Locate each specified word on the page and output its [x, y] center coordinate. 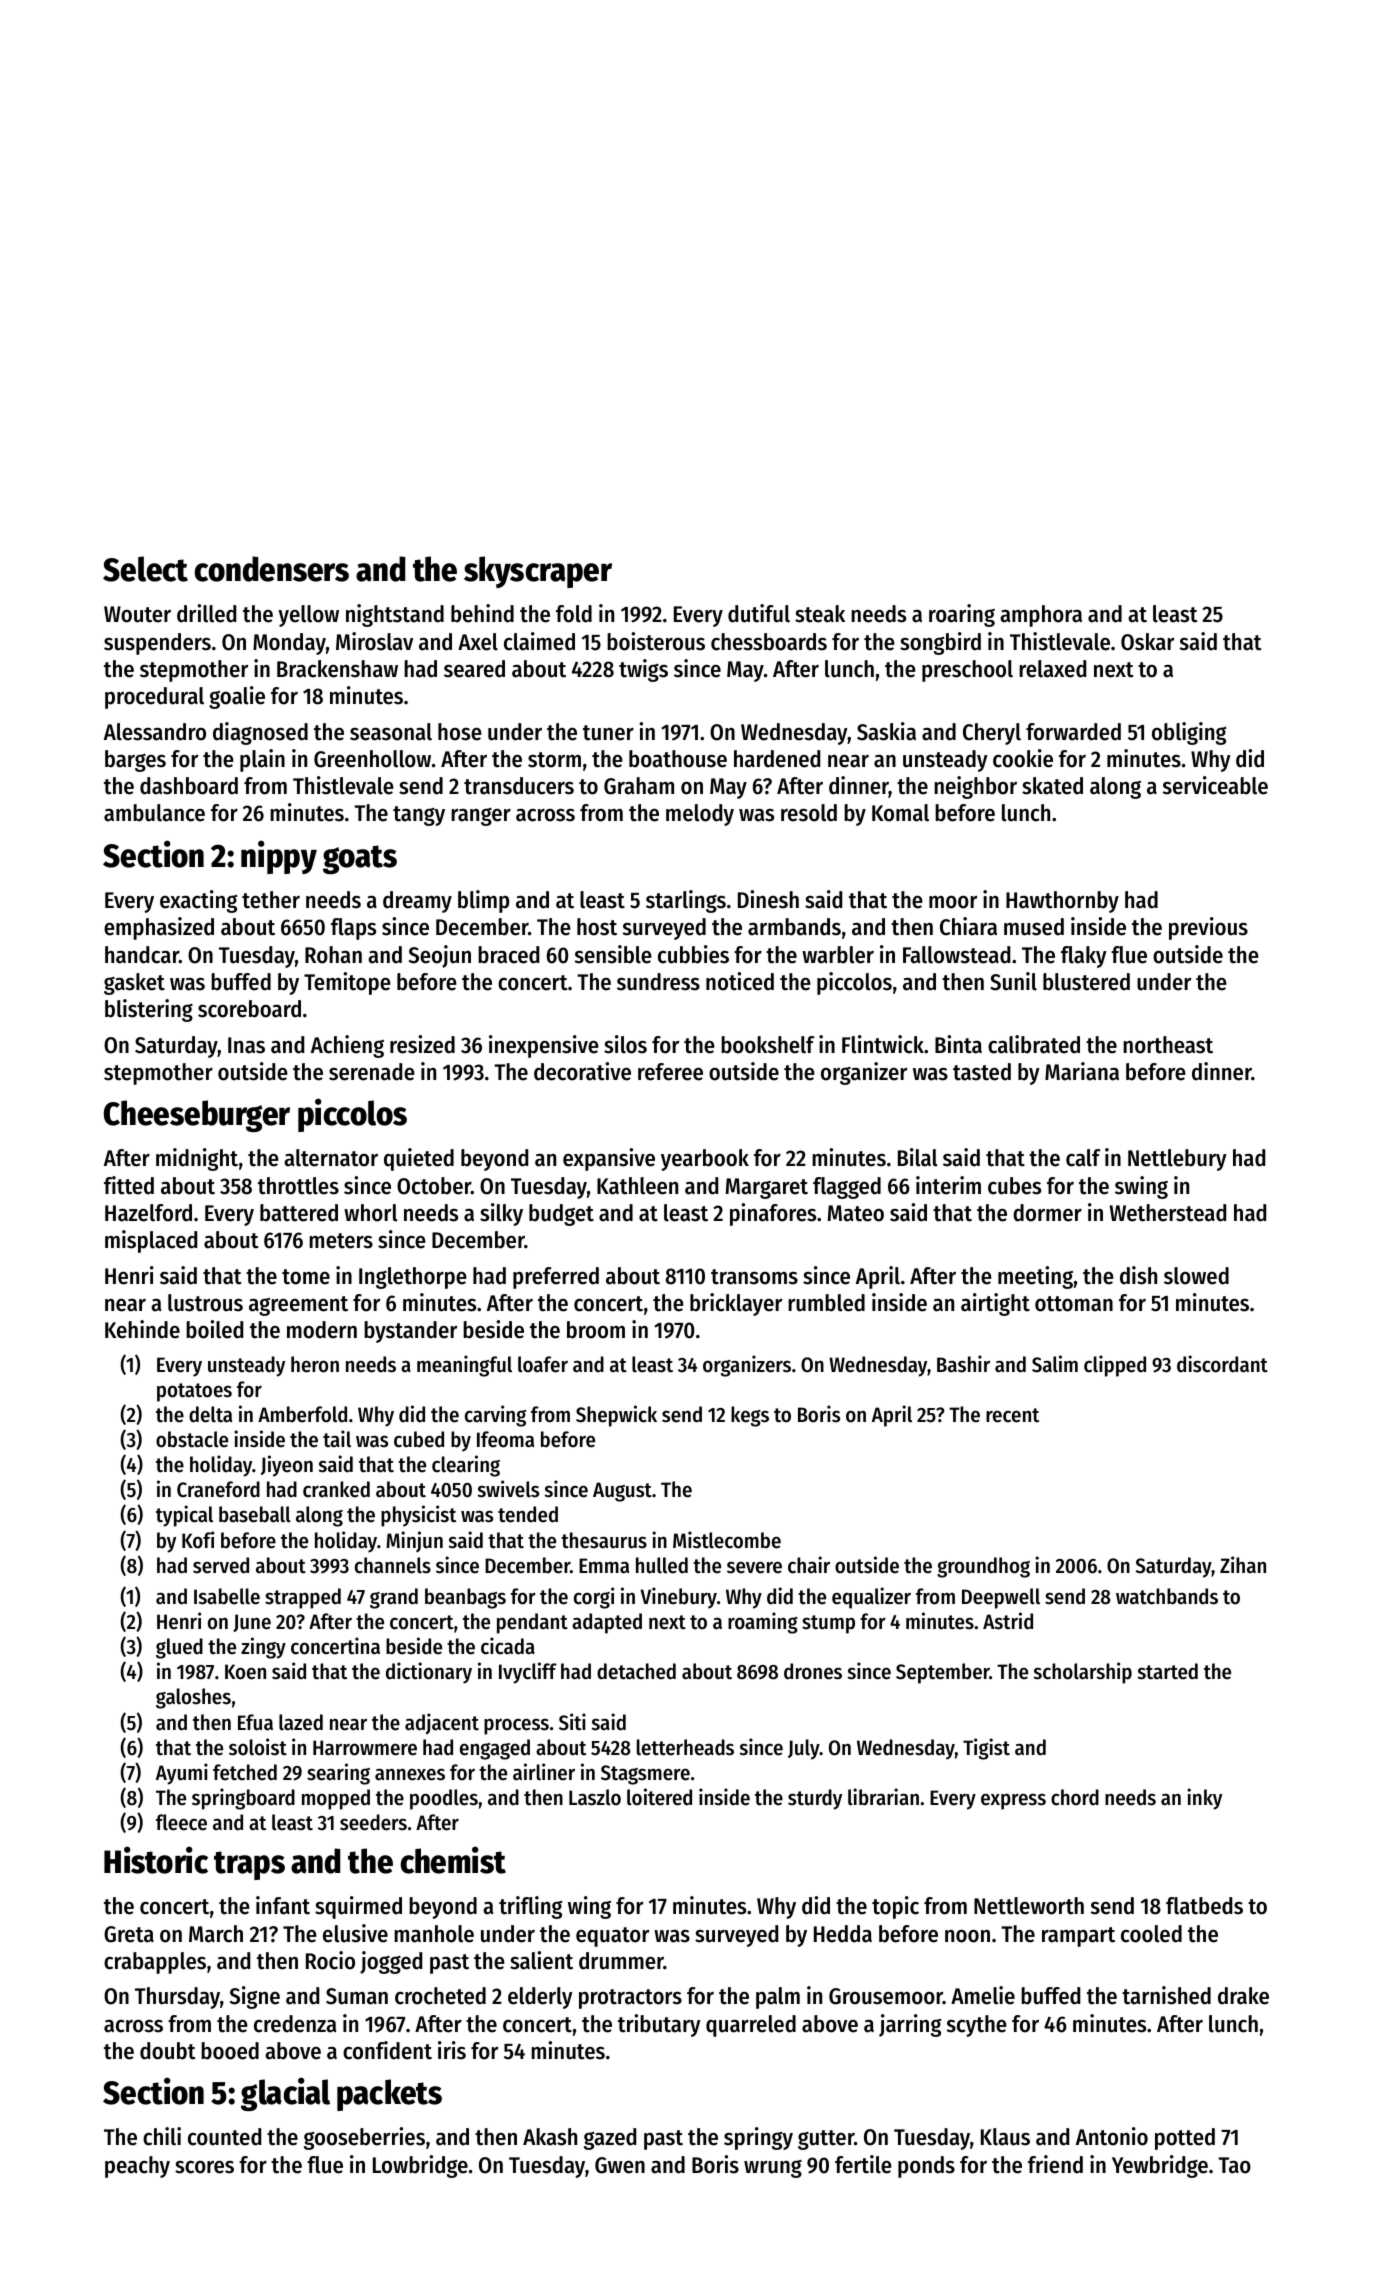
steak [820, 614]
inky [1204, 1799]
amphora [1041, 616]
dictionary [429, 1673]
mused [1034, 927]
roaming [763, 1623]
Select [145, 569]
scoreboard [249, 1009]
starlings [686, 901]
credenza [295, 2024]
